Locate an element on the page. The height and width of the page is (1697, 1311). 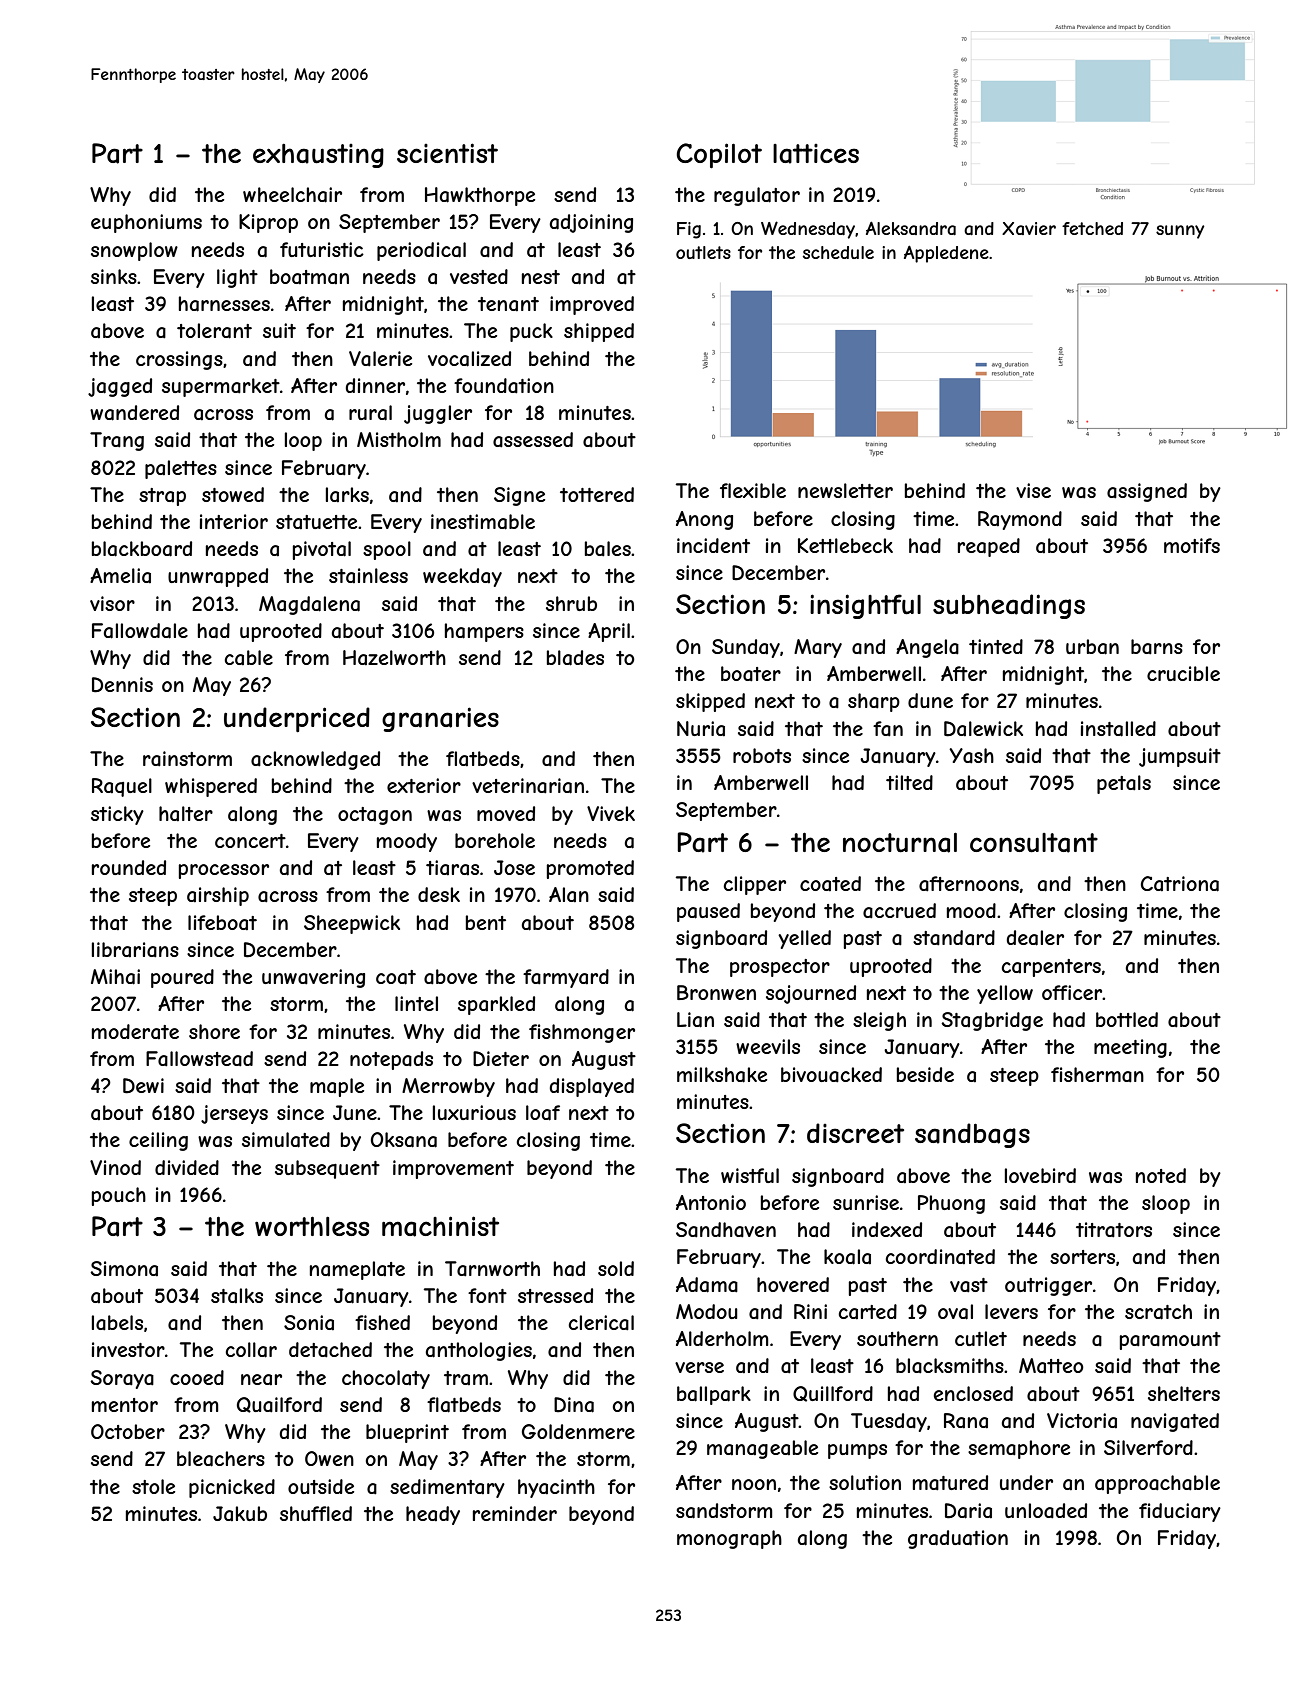
stole is located at coordinates (153, 1486).
